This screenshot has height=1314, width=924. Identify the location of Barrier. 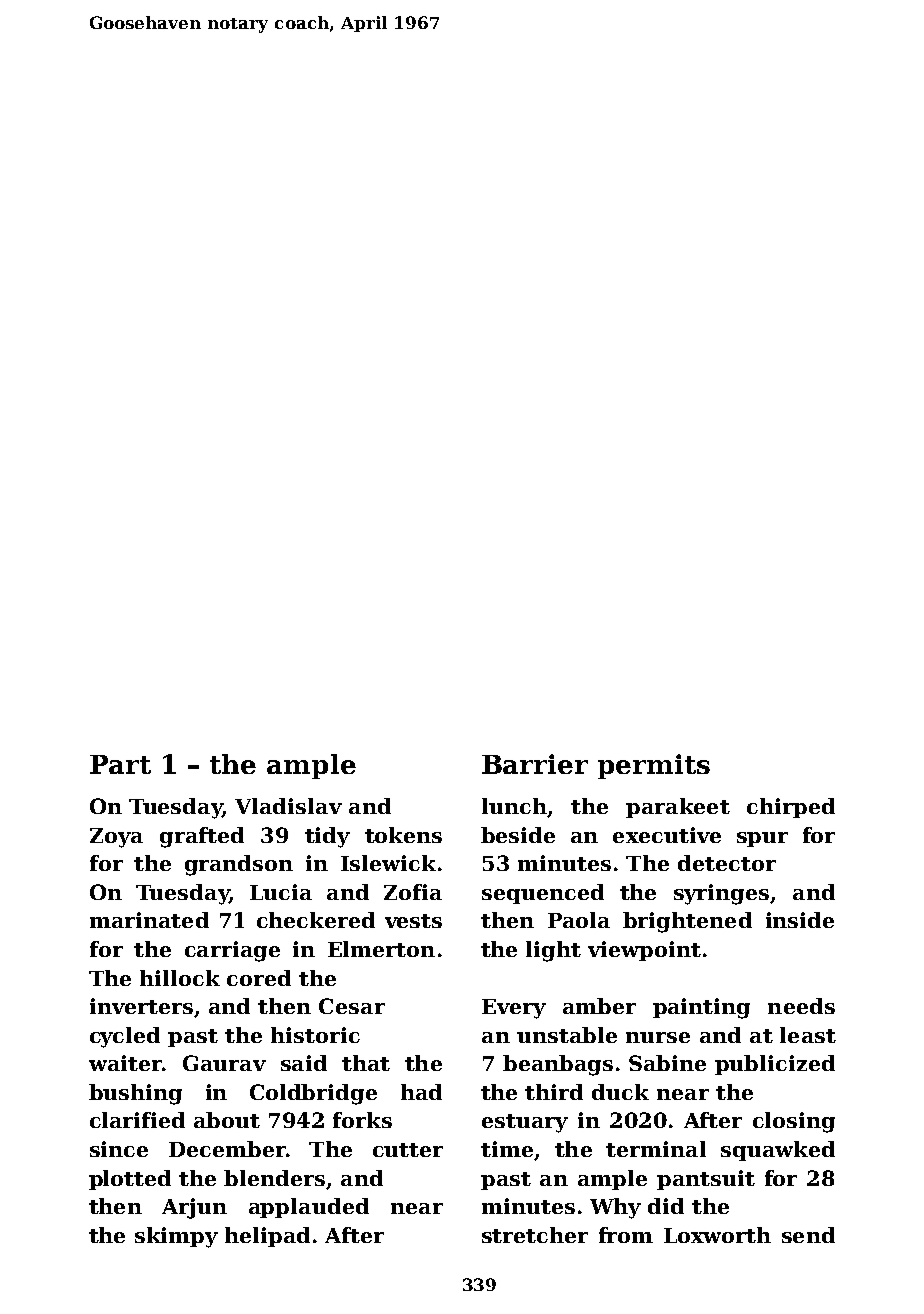
(535, 764).
